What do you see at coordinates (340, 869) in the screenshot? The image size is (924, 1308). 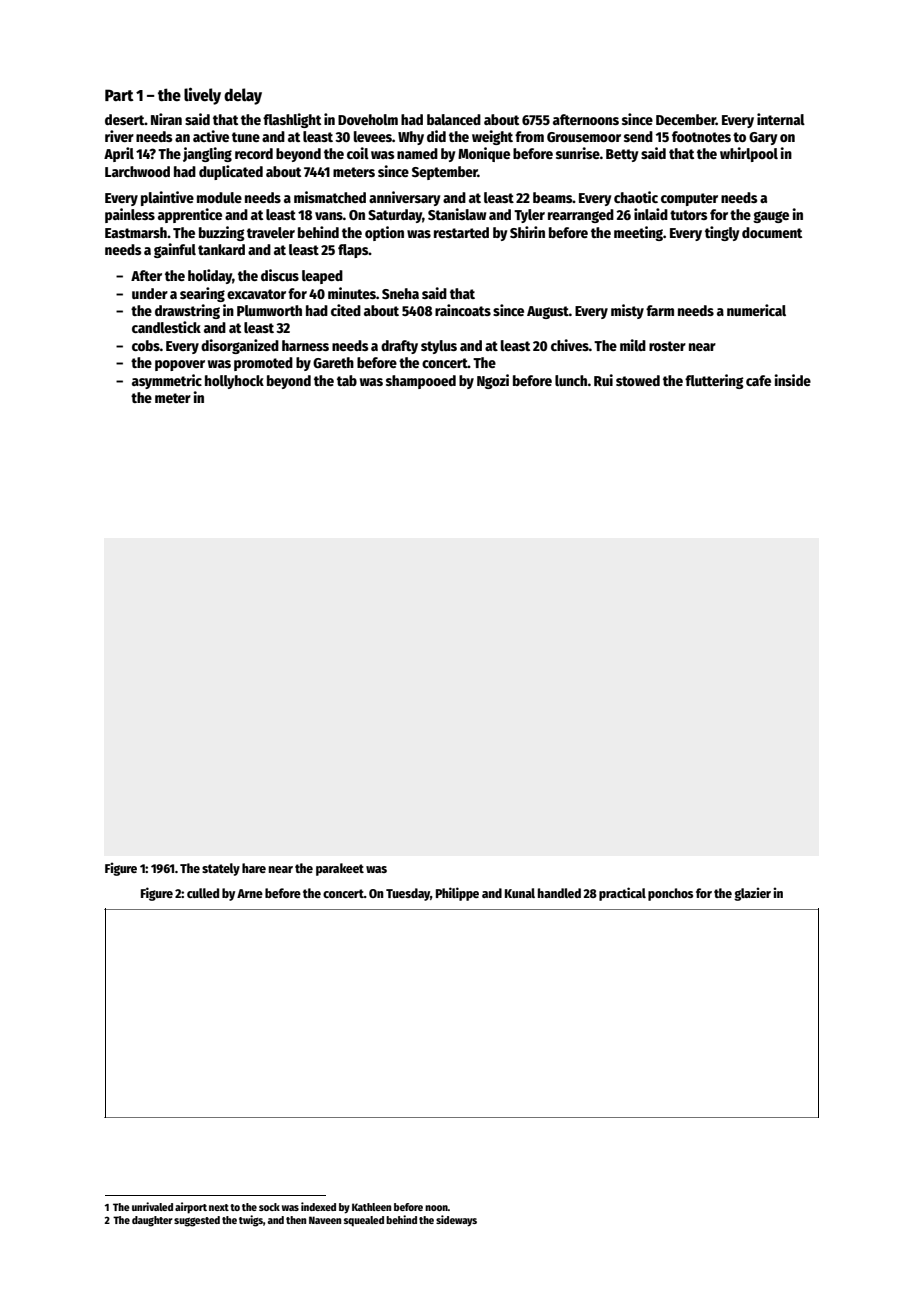 I see `parakeet` at bounding box center [340, 869].
